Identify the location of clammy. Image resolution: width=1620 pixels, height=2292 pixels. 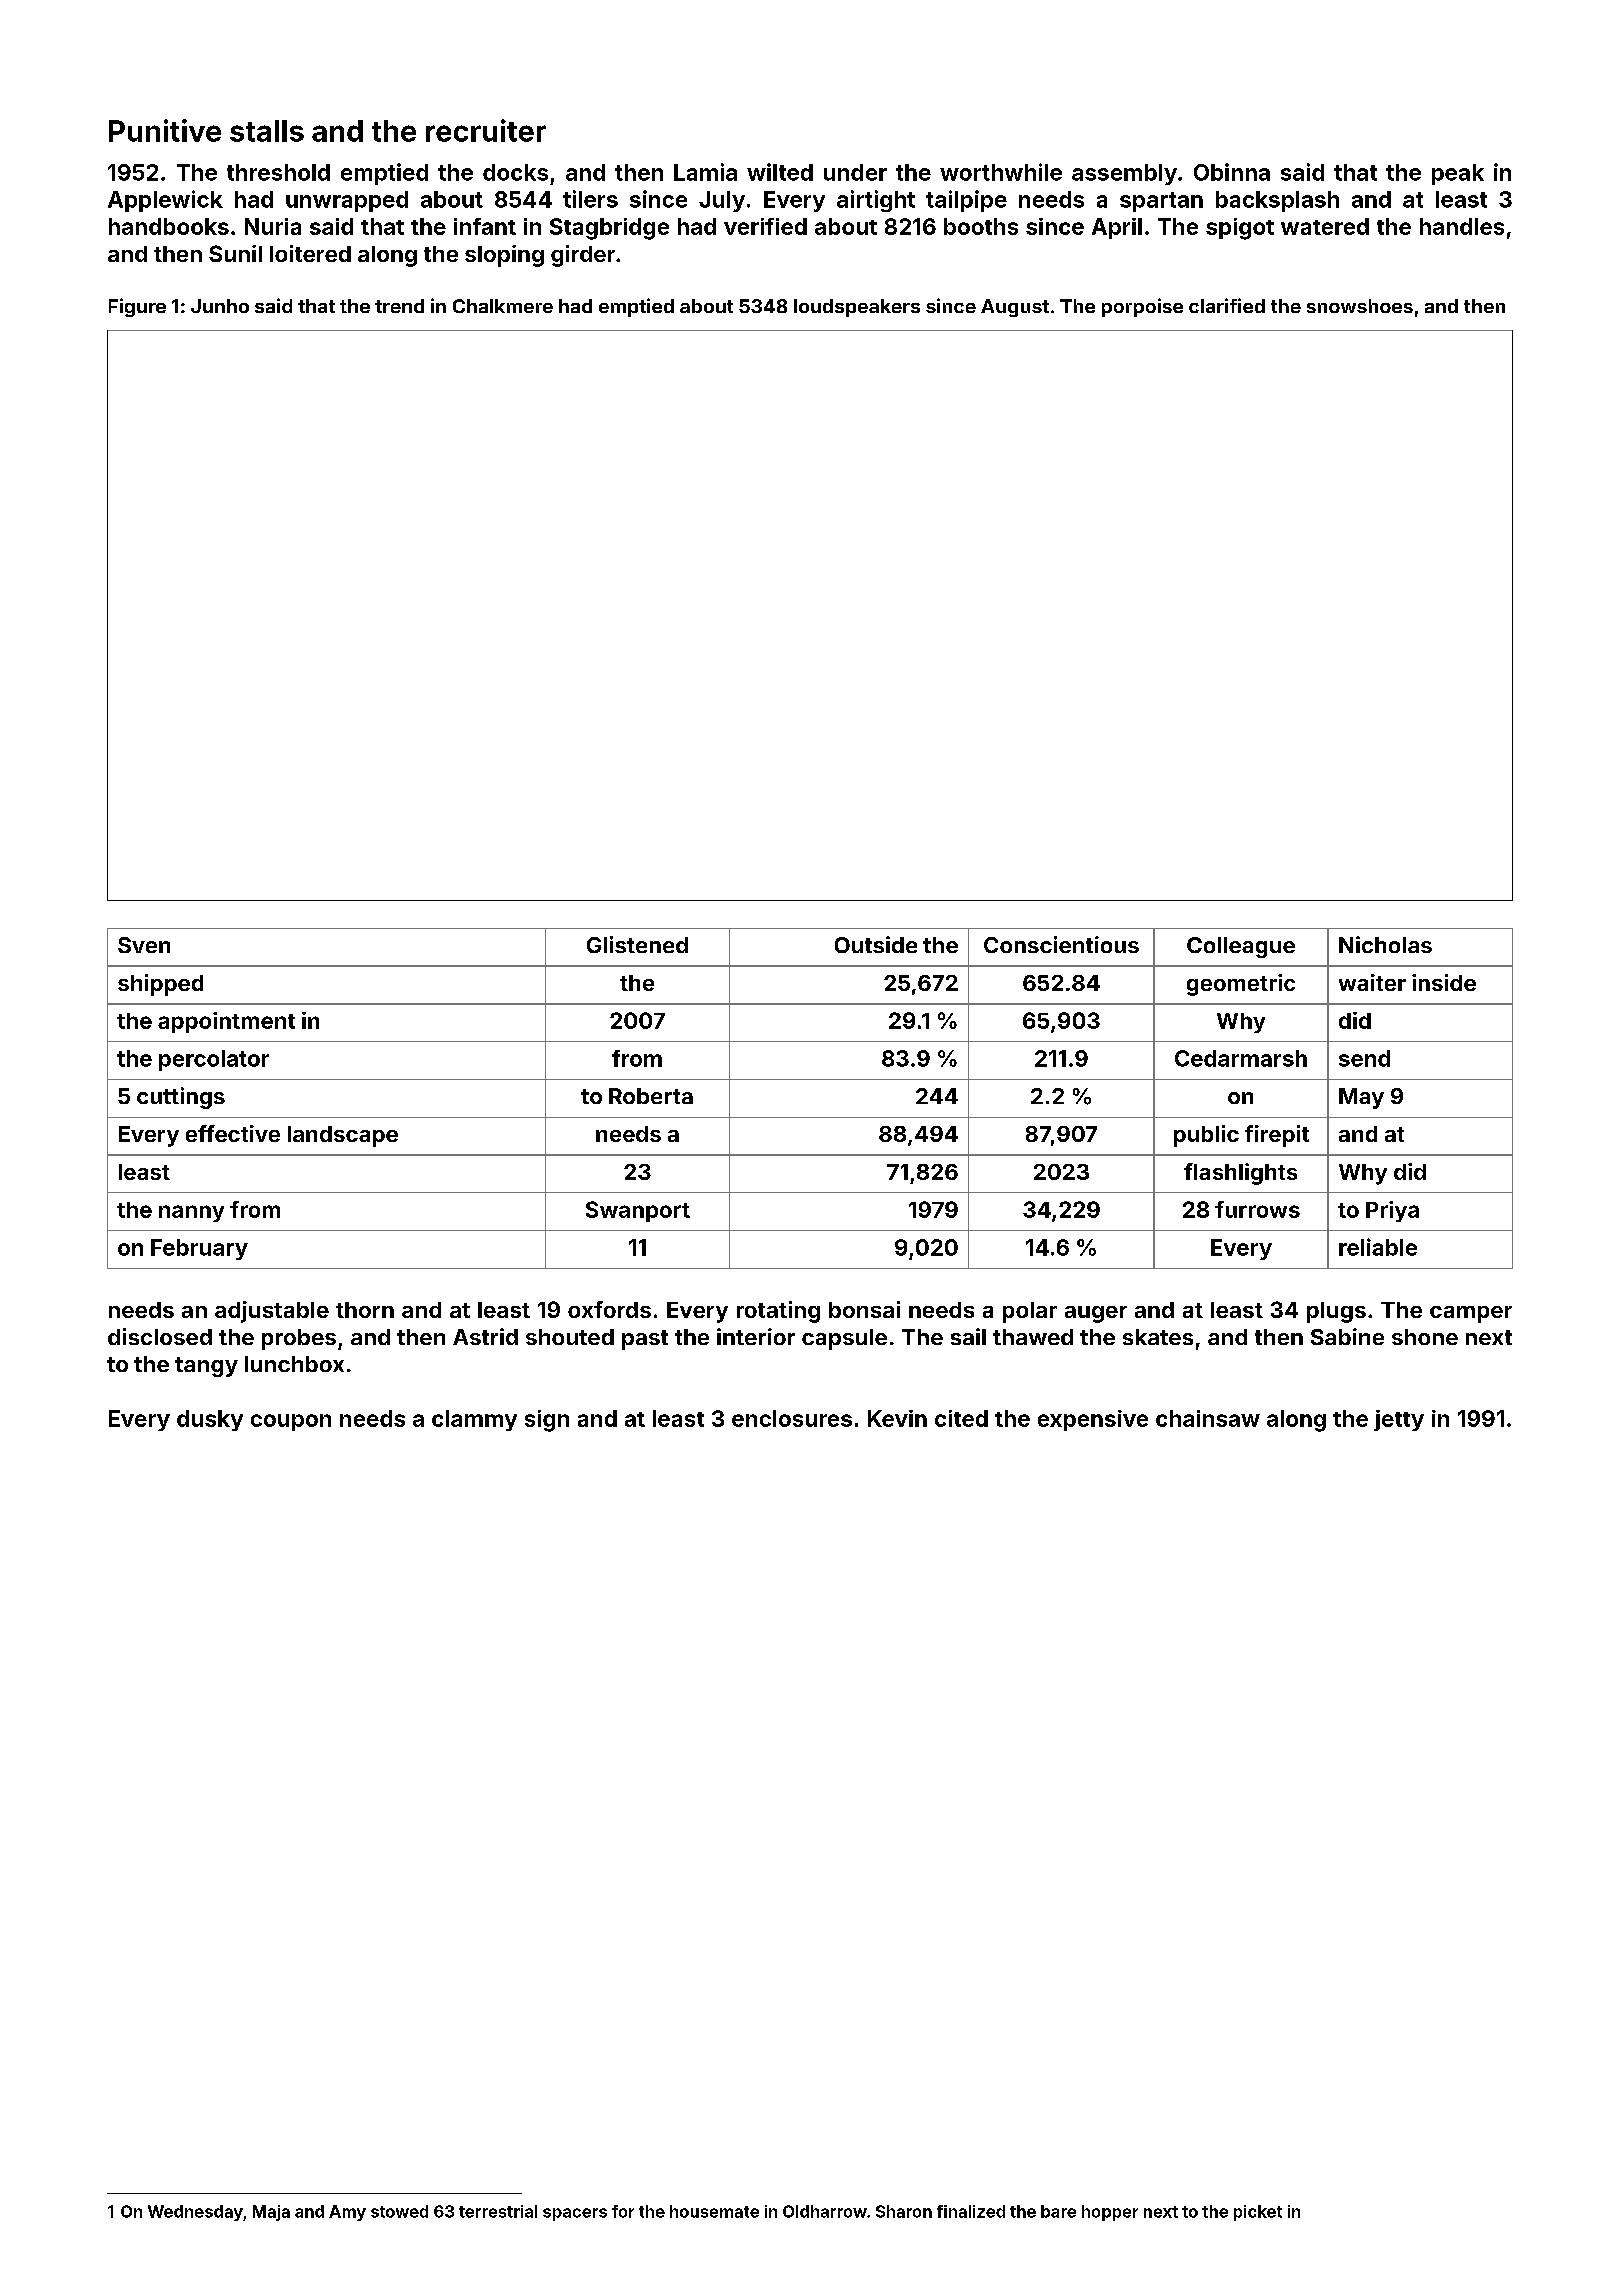
(474, 1420).
